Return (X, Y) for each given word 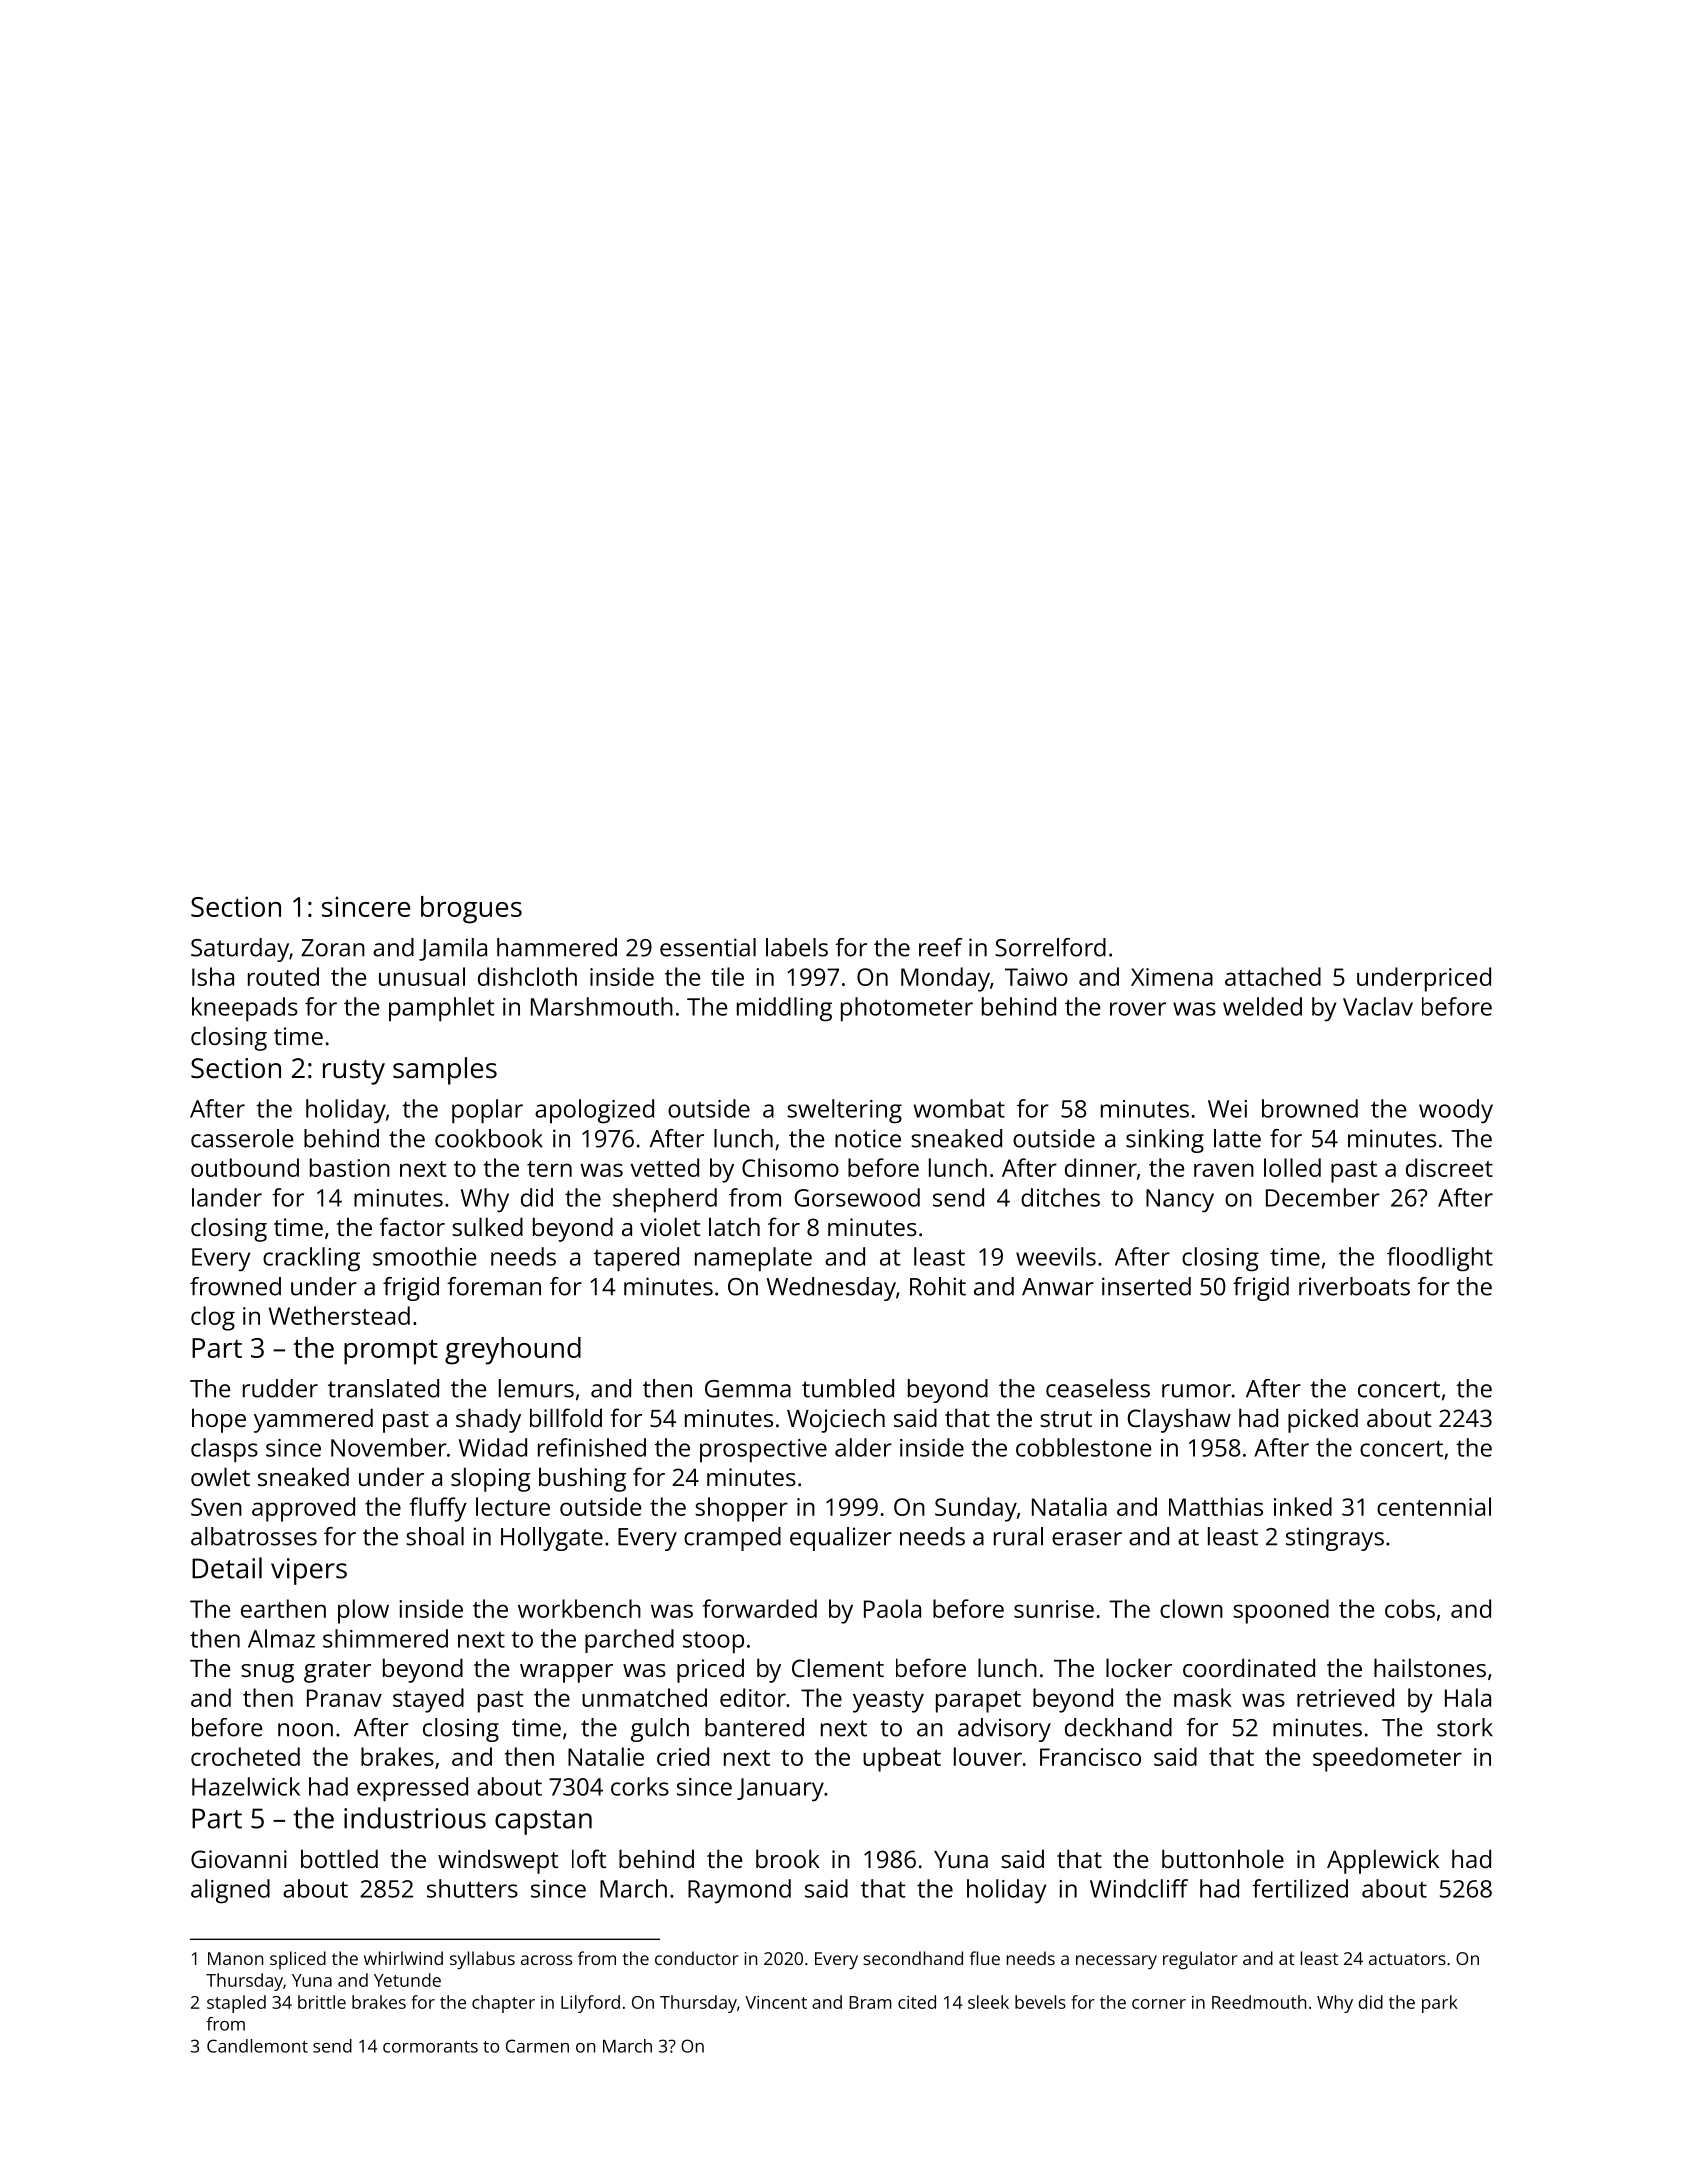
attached (1273, 976)
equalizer (841, 1539)
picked (1323, 1420)
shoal (435, 1536)
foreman (494, 1286)
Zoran (333, 948)
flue (984, 1958)
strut (1066, 1419)
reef (941, 947)
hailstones (1430, 1667)
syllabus (482, 1960)
